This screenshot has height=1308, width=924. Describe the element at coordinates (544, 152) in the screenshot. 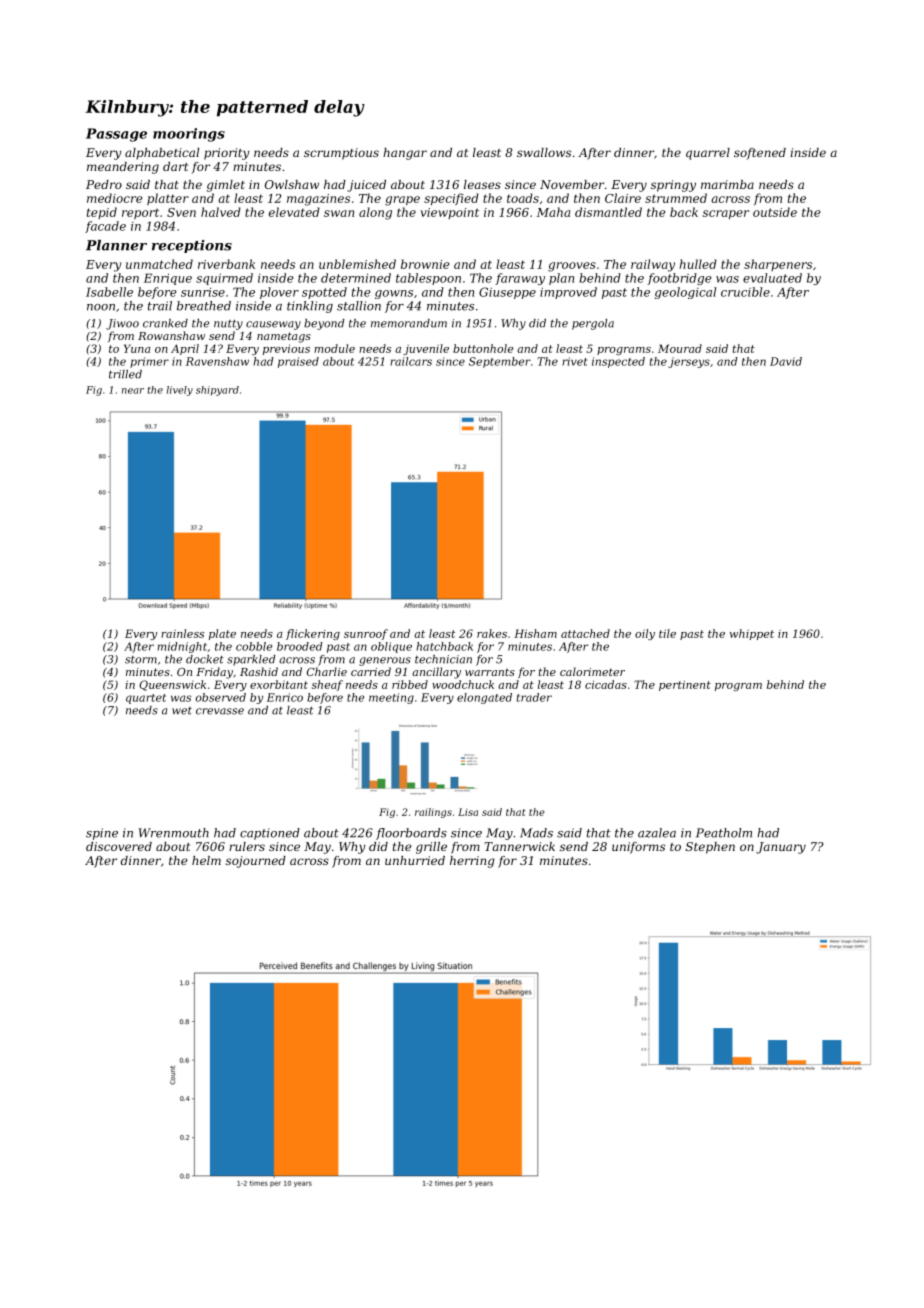

I see `swallows` at that location.
